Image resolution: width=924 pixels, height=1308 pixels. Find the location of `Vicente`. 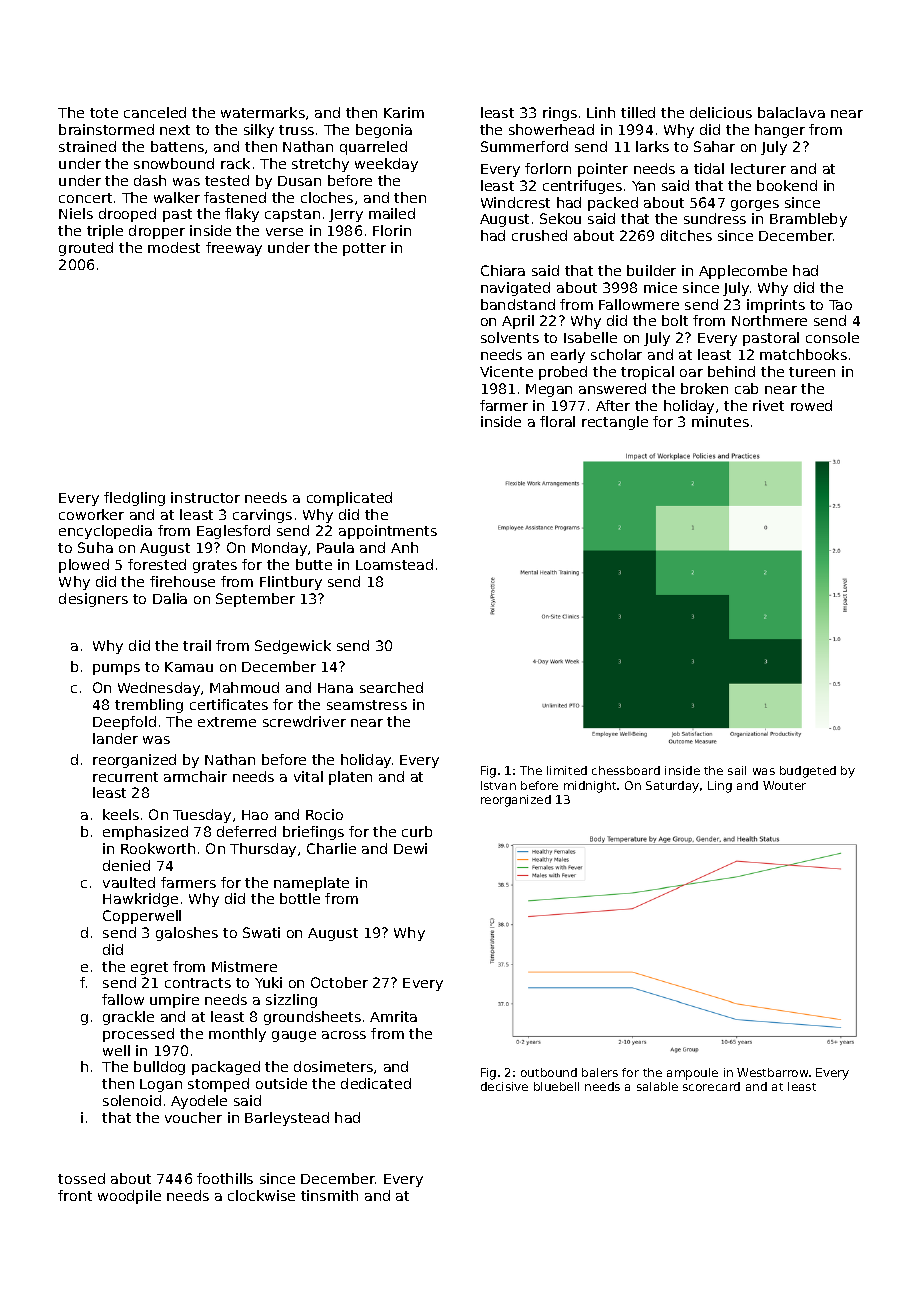

Vicente is located at coordinates (506, 371).
